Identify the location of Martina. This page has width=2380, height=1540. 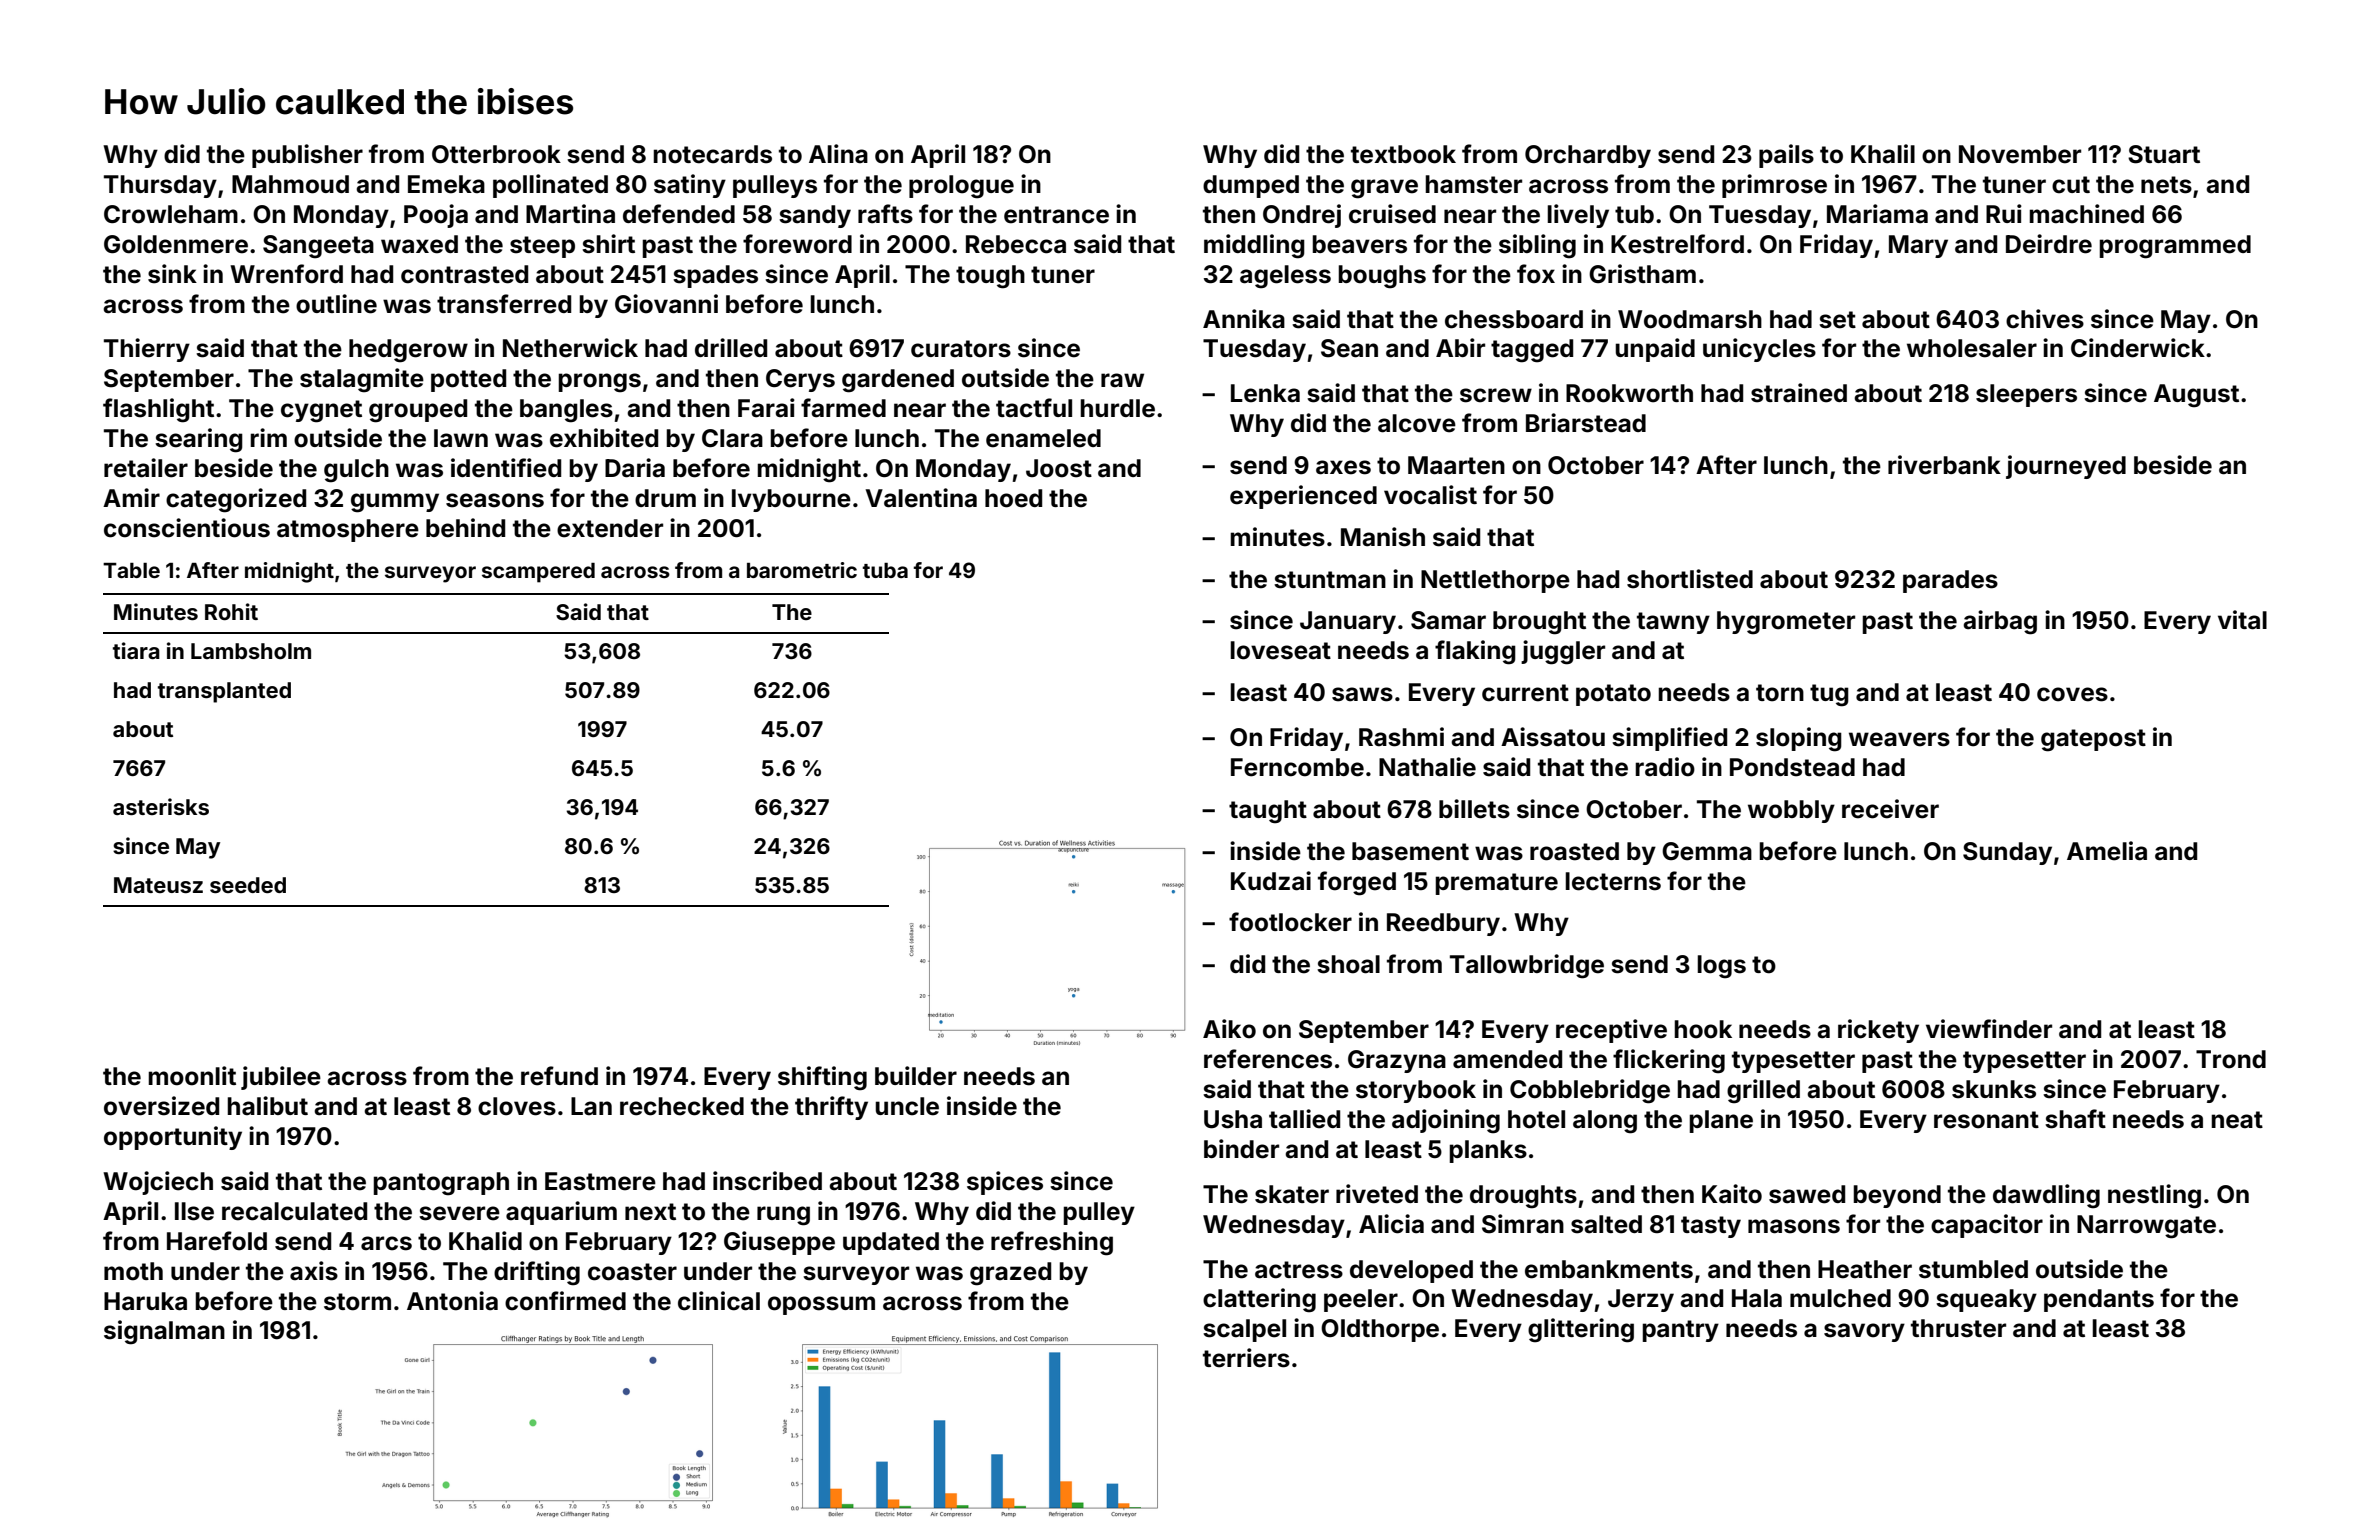
(570, 214).
